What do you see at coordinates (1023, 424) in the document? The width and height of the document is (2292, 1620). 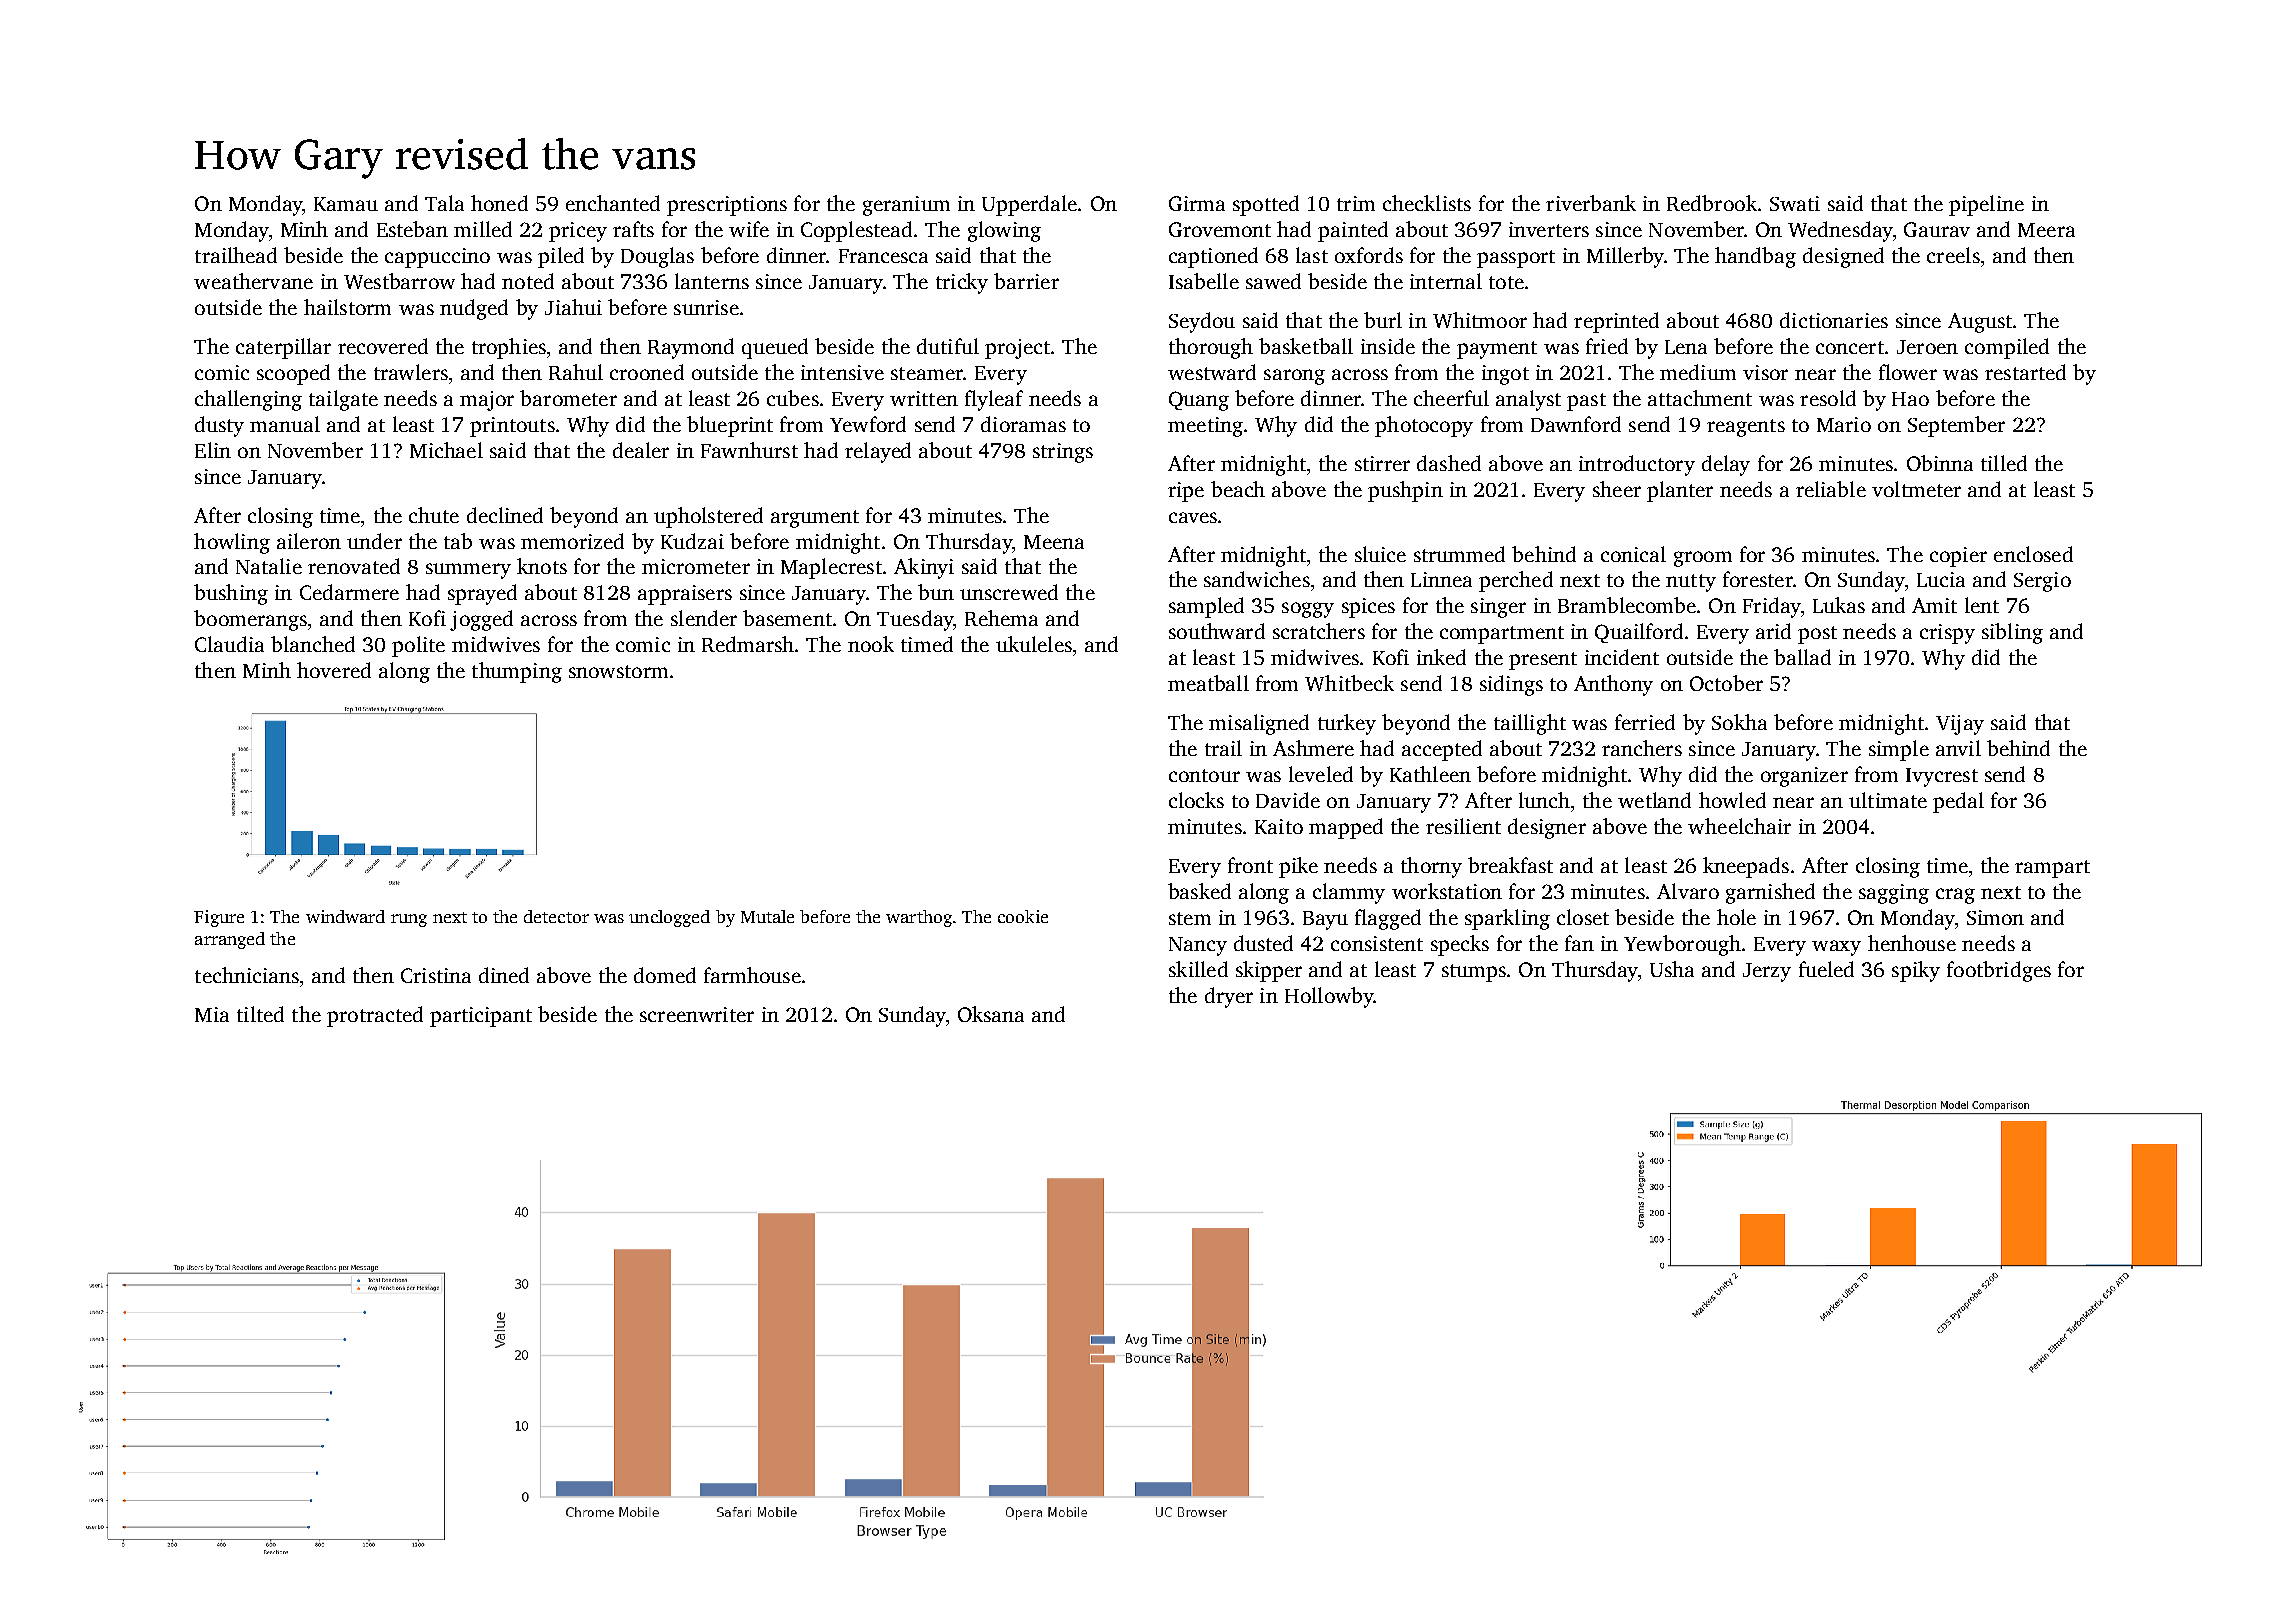 I see `dioramas` at bounding box center [1023, 424].
